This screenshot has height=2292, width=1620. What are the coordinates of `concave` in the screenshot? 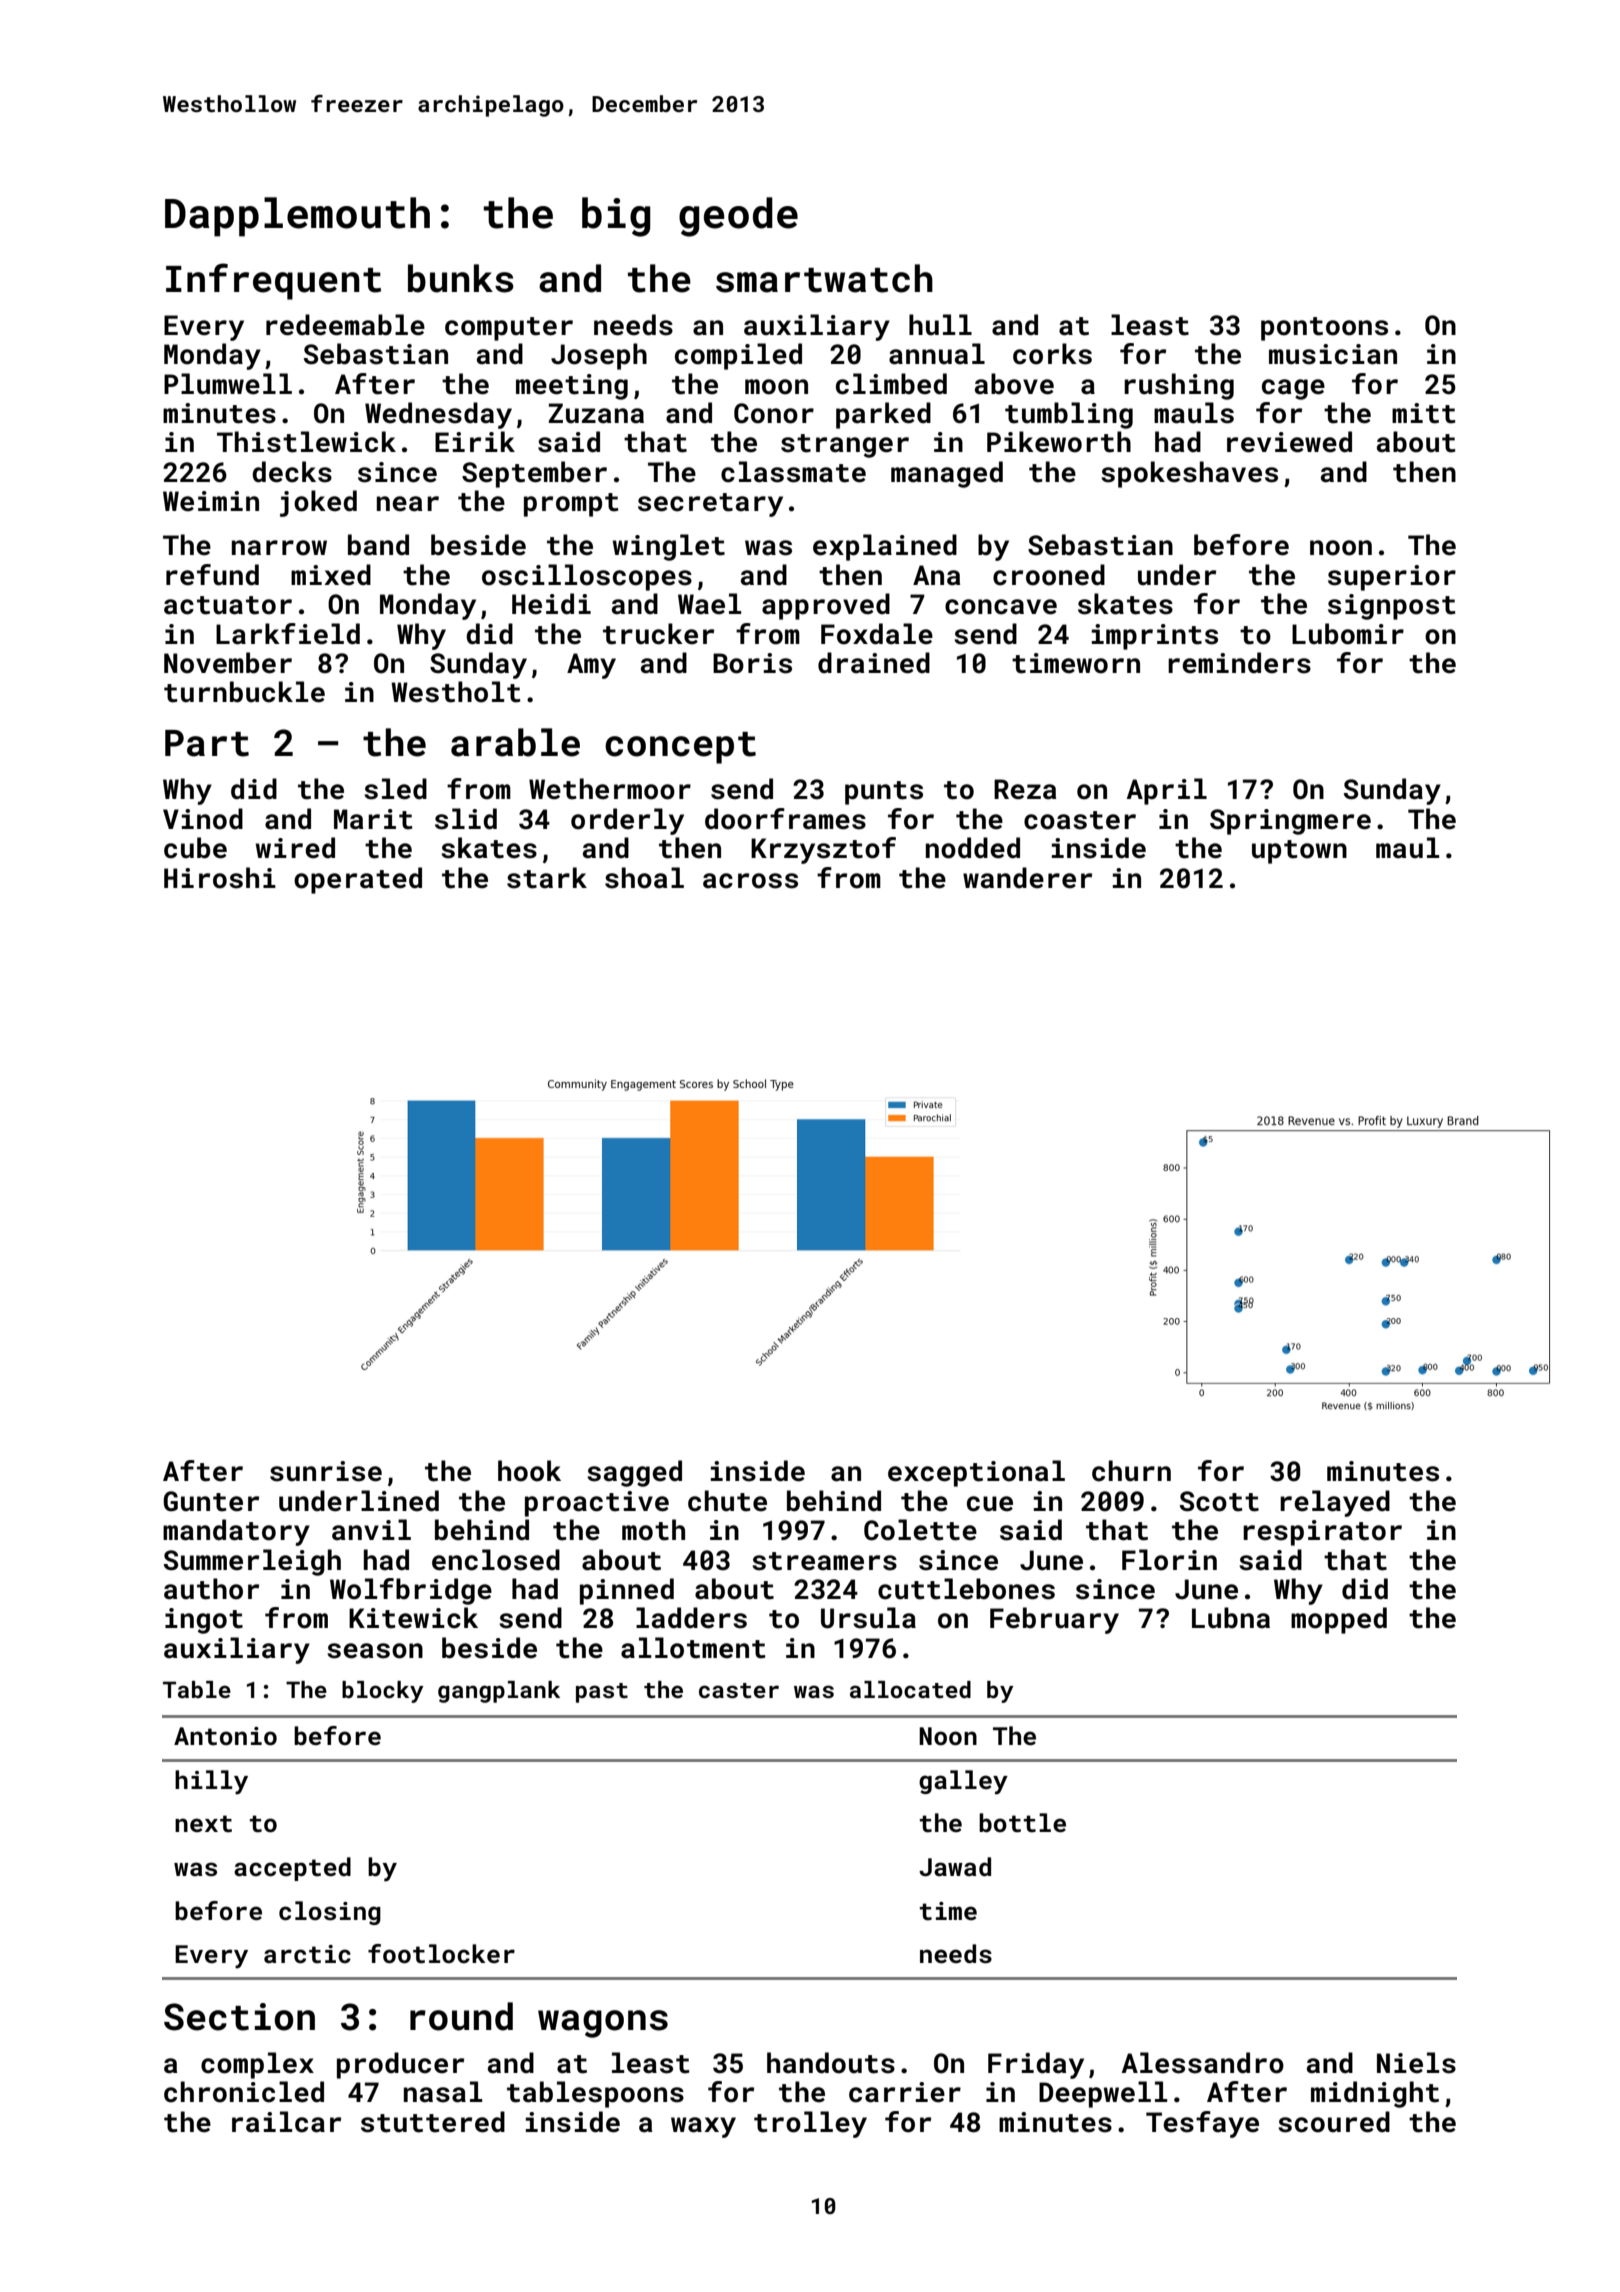 It's located at (1001, 607).
